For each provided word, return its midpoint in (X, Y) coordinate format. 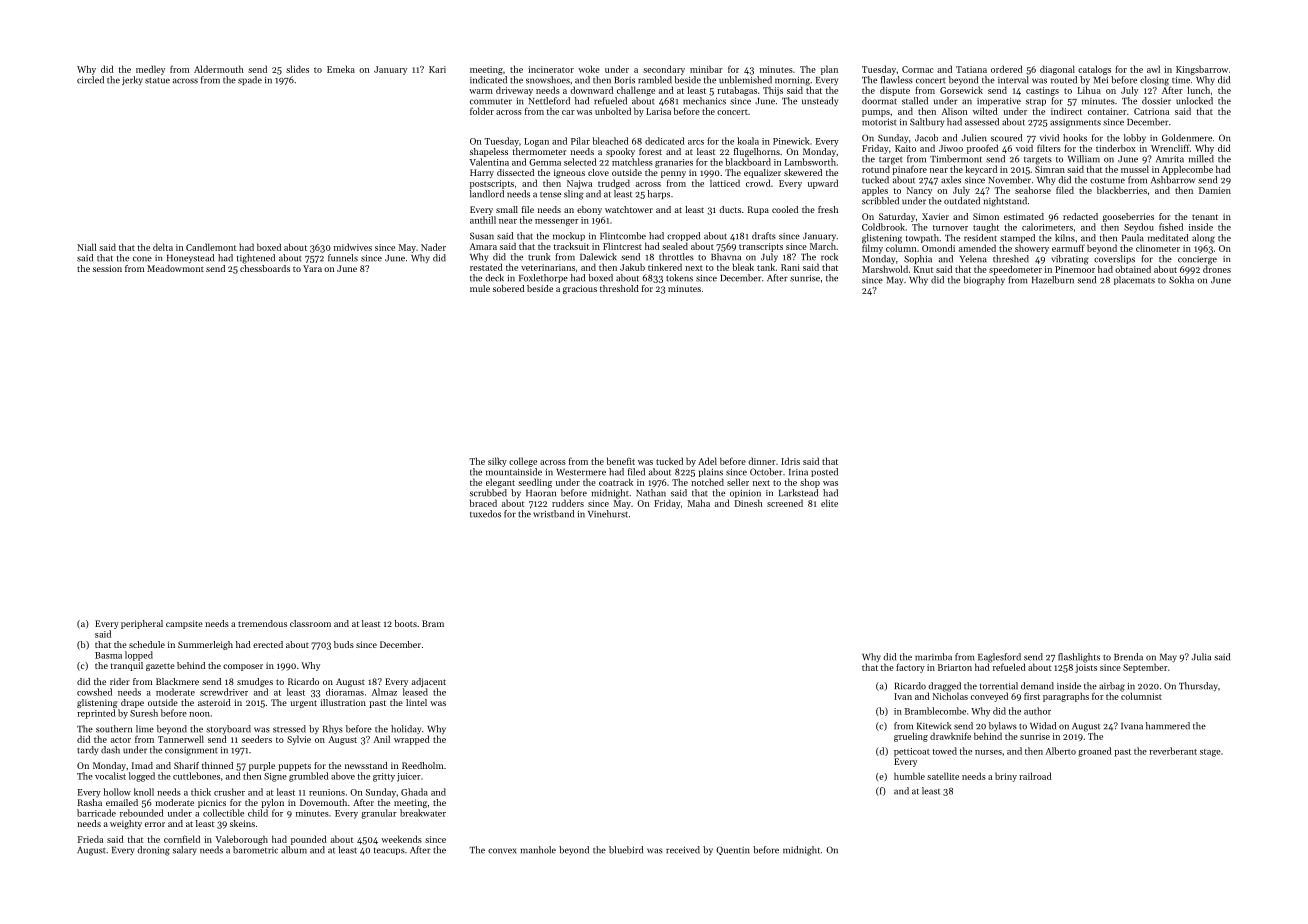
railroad (1035, 776)
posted (824, 472)
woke (589, 69)
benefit (621, 461)
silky (497, 462)
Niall (87, 247)
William (1084, 159)
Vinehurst (608, 514)
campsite (184, 624)
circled (90, 80)
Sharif (186, 765)
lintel (416, 702)
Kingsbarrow (1202, 70)
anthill (483, 220)
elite (829, 503)
